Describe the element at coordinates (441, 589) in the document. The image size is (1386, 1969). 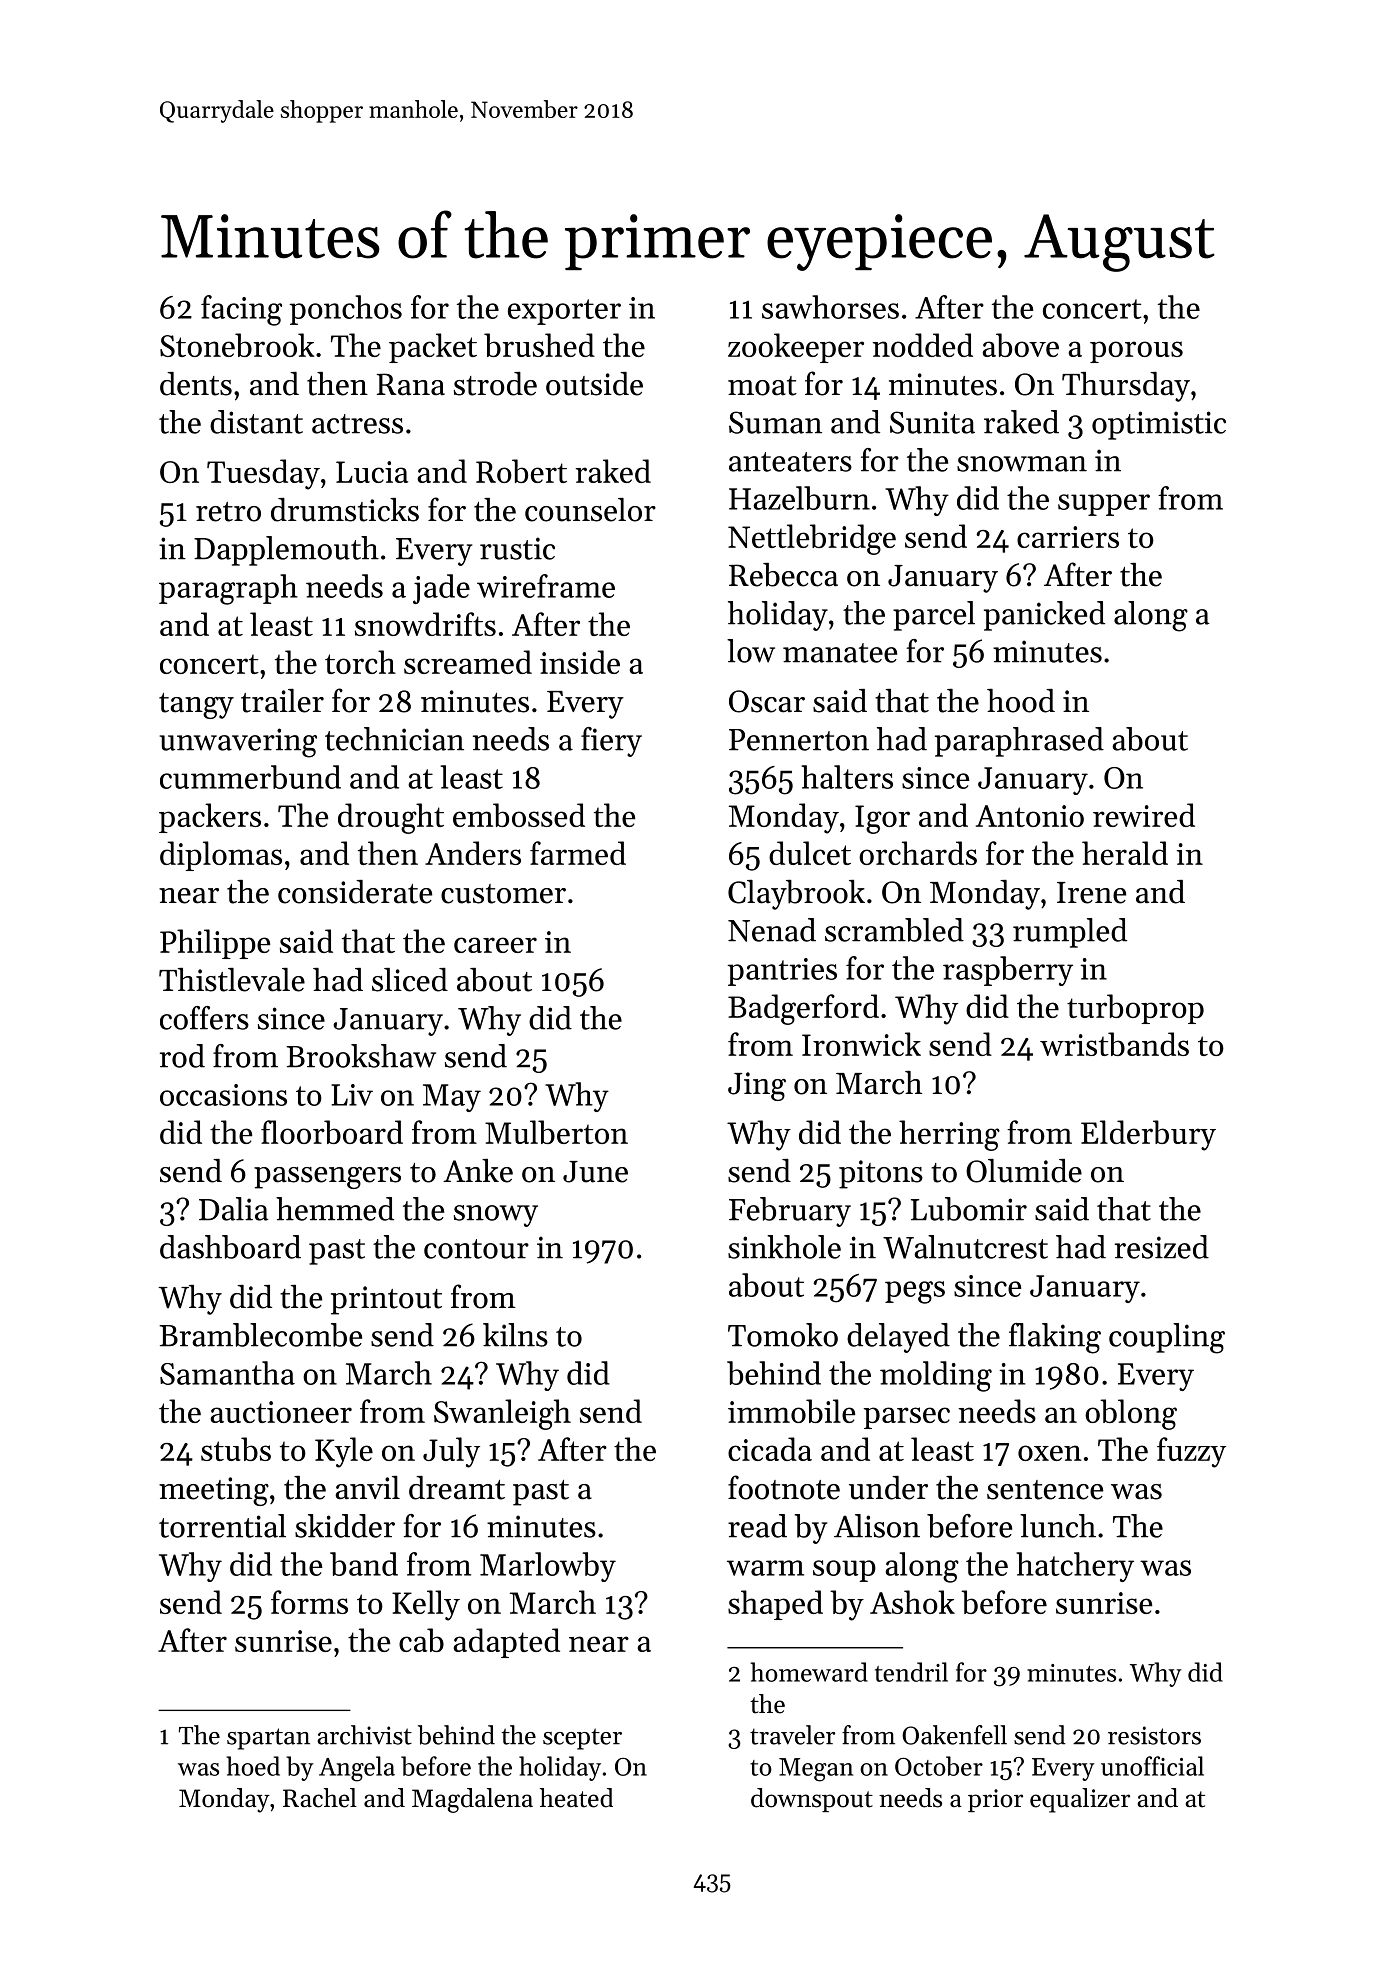
I see `jade` at that location.
